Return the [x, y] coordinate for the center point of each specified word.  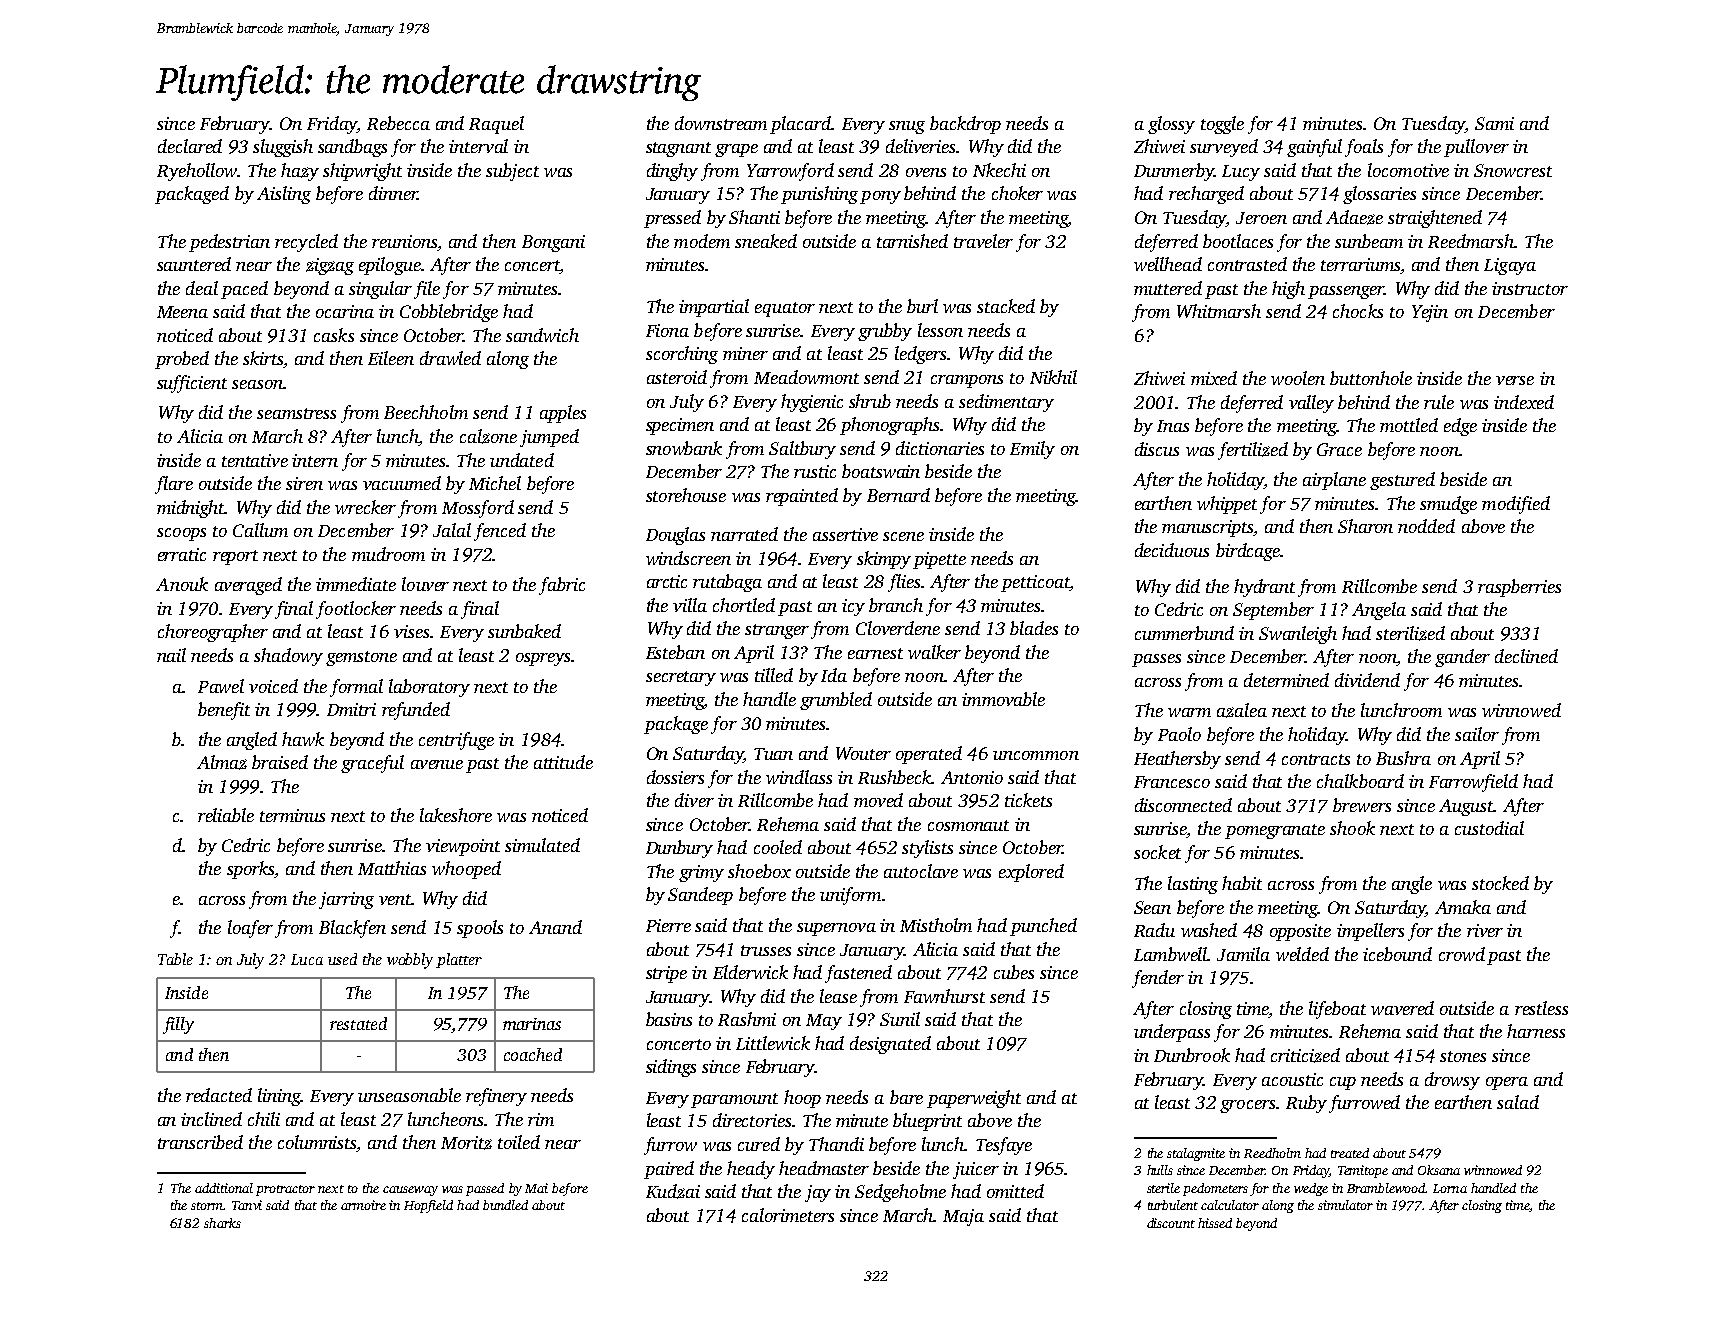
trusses [766, 950]
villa [690, 605]
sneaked [766, 241]
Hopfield [428, 1206]
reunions [404, 241]
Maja [963, 1217]
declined [1526, 656]
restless [1541, 1008]
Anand [555, 927]
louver [425, 584]
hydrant [1264, 588]
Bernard [898, 495]
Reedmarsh [1471, 241]
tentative [255, 460]
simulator [1345, 1205]
